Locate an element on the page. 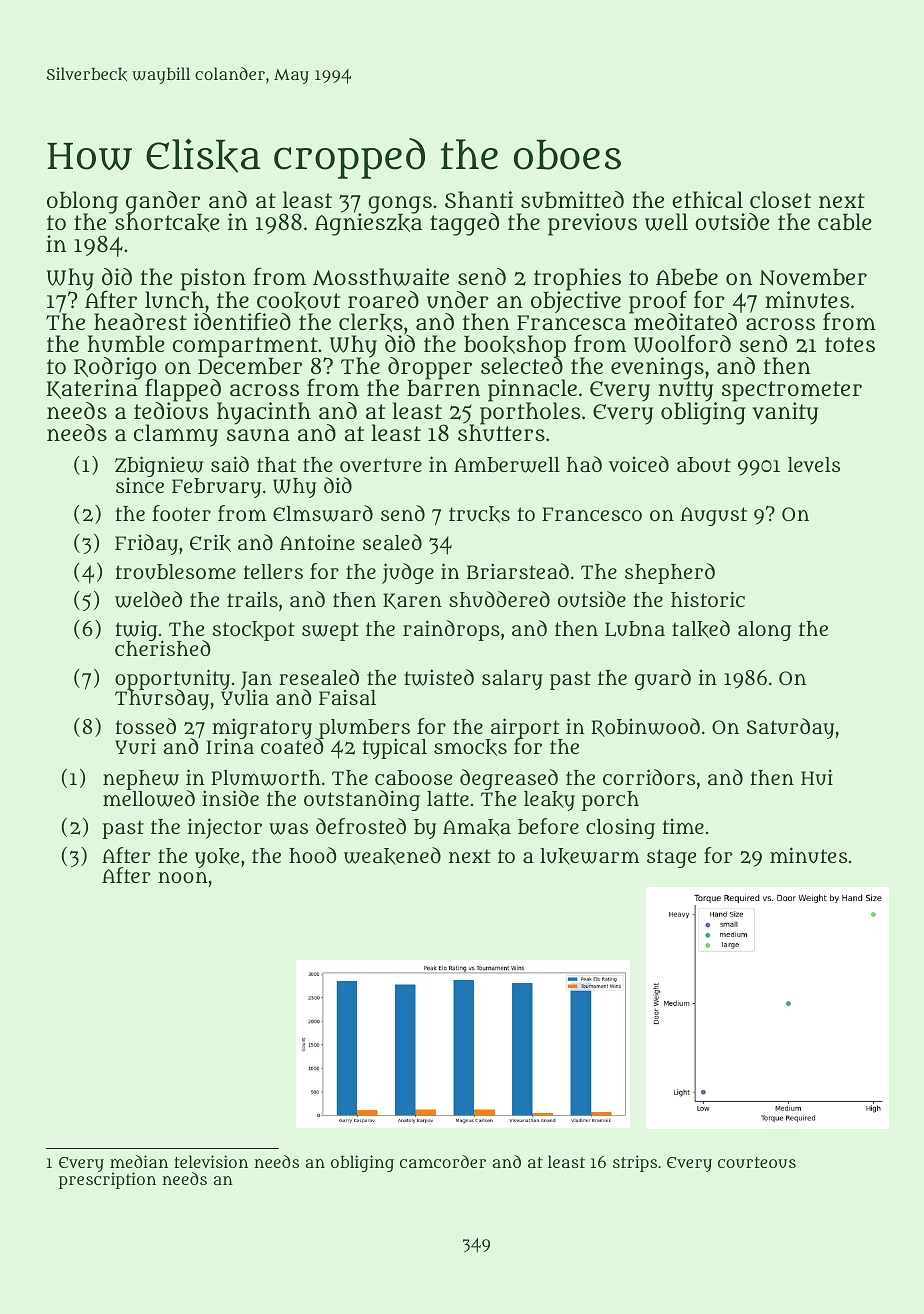  Shanti is located at coordinates (479, 199).
